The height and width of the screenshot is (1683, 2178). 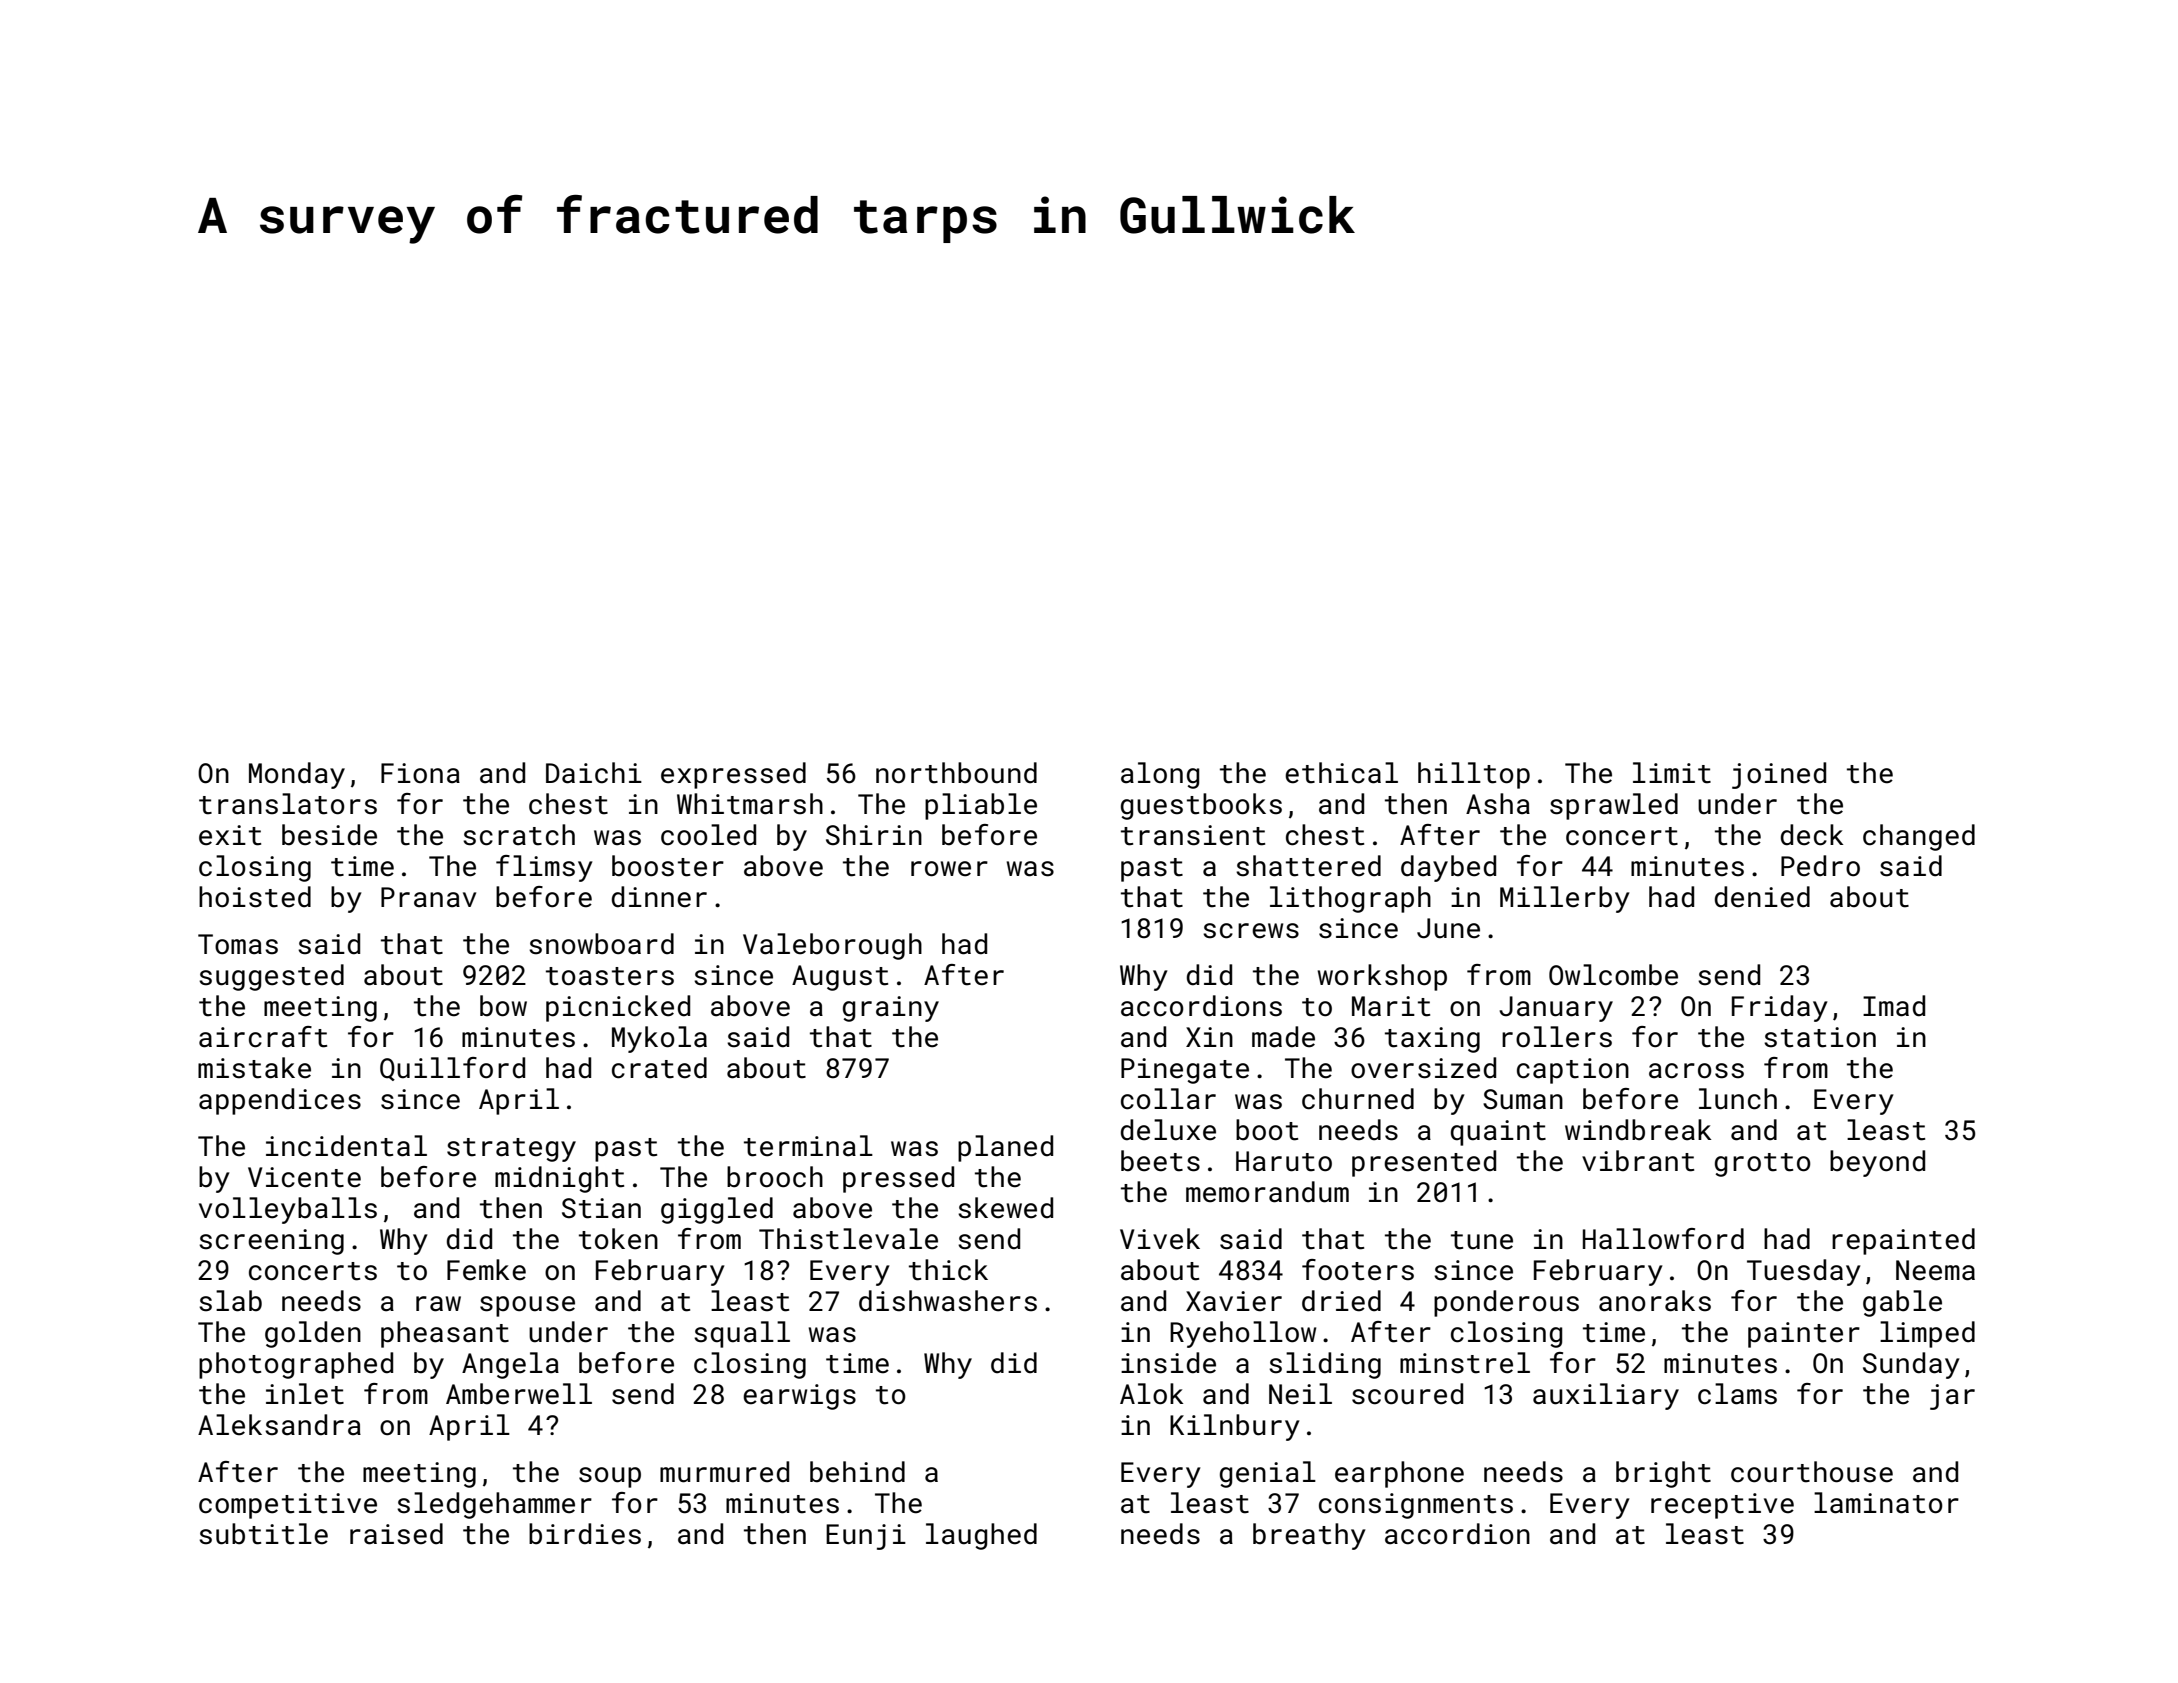 I want to click on joined, so click(x=1779, y=775).
